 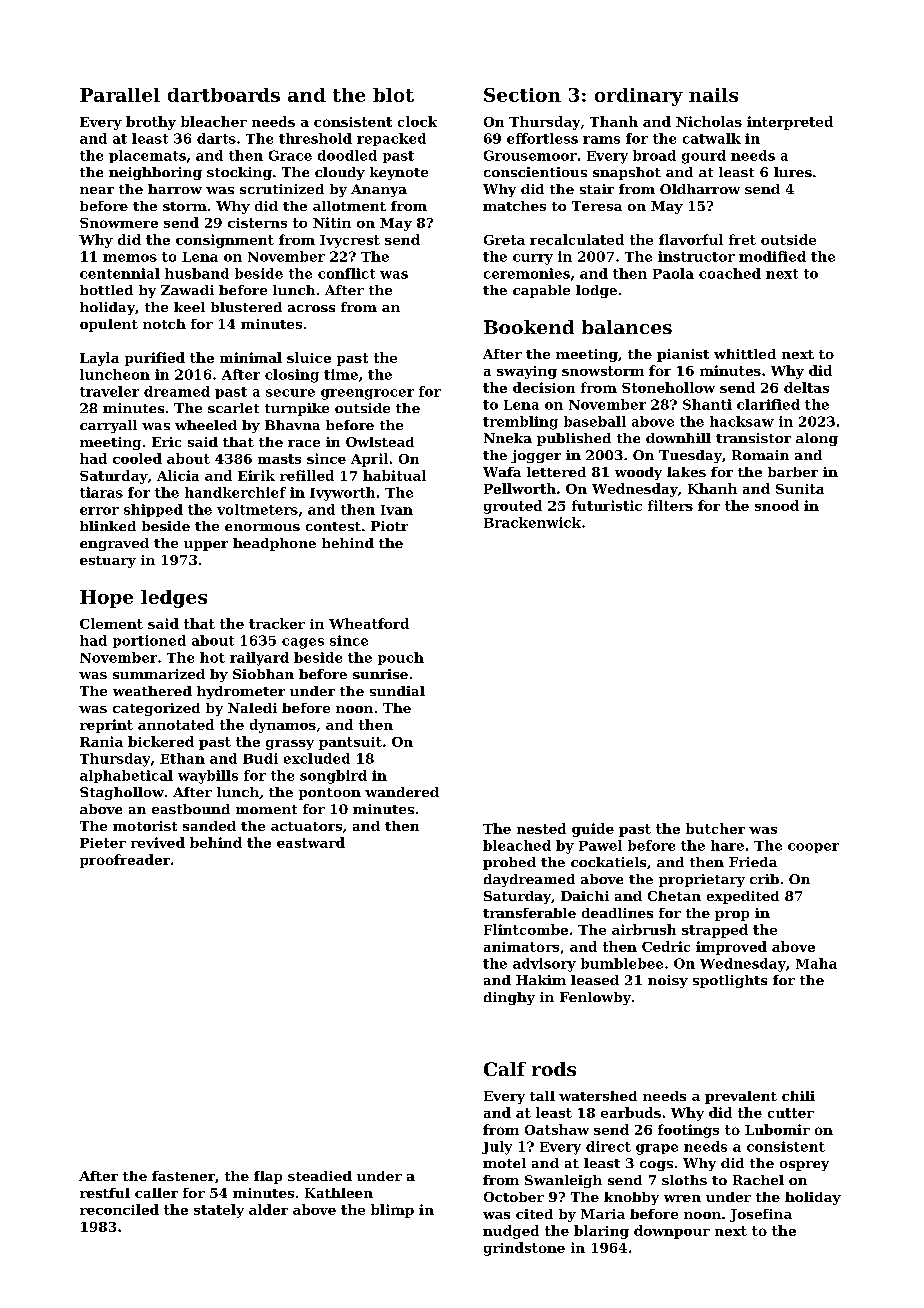 I want to click on Greta, so click(x=504, y=240).
